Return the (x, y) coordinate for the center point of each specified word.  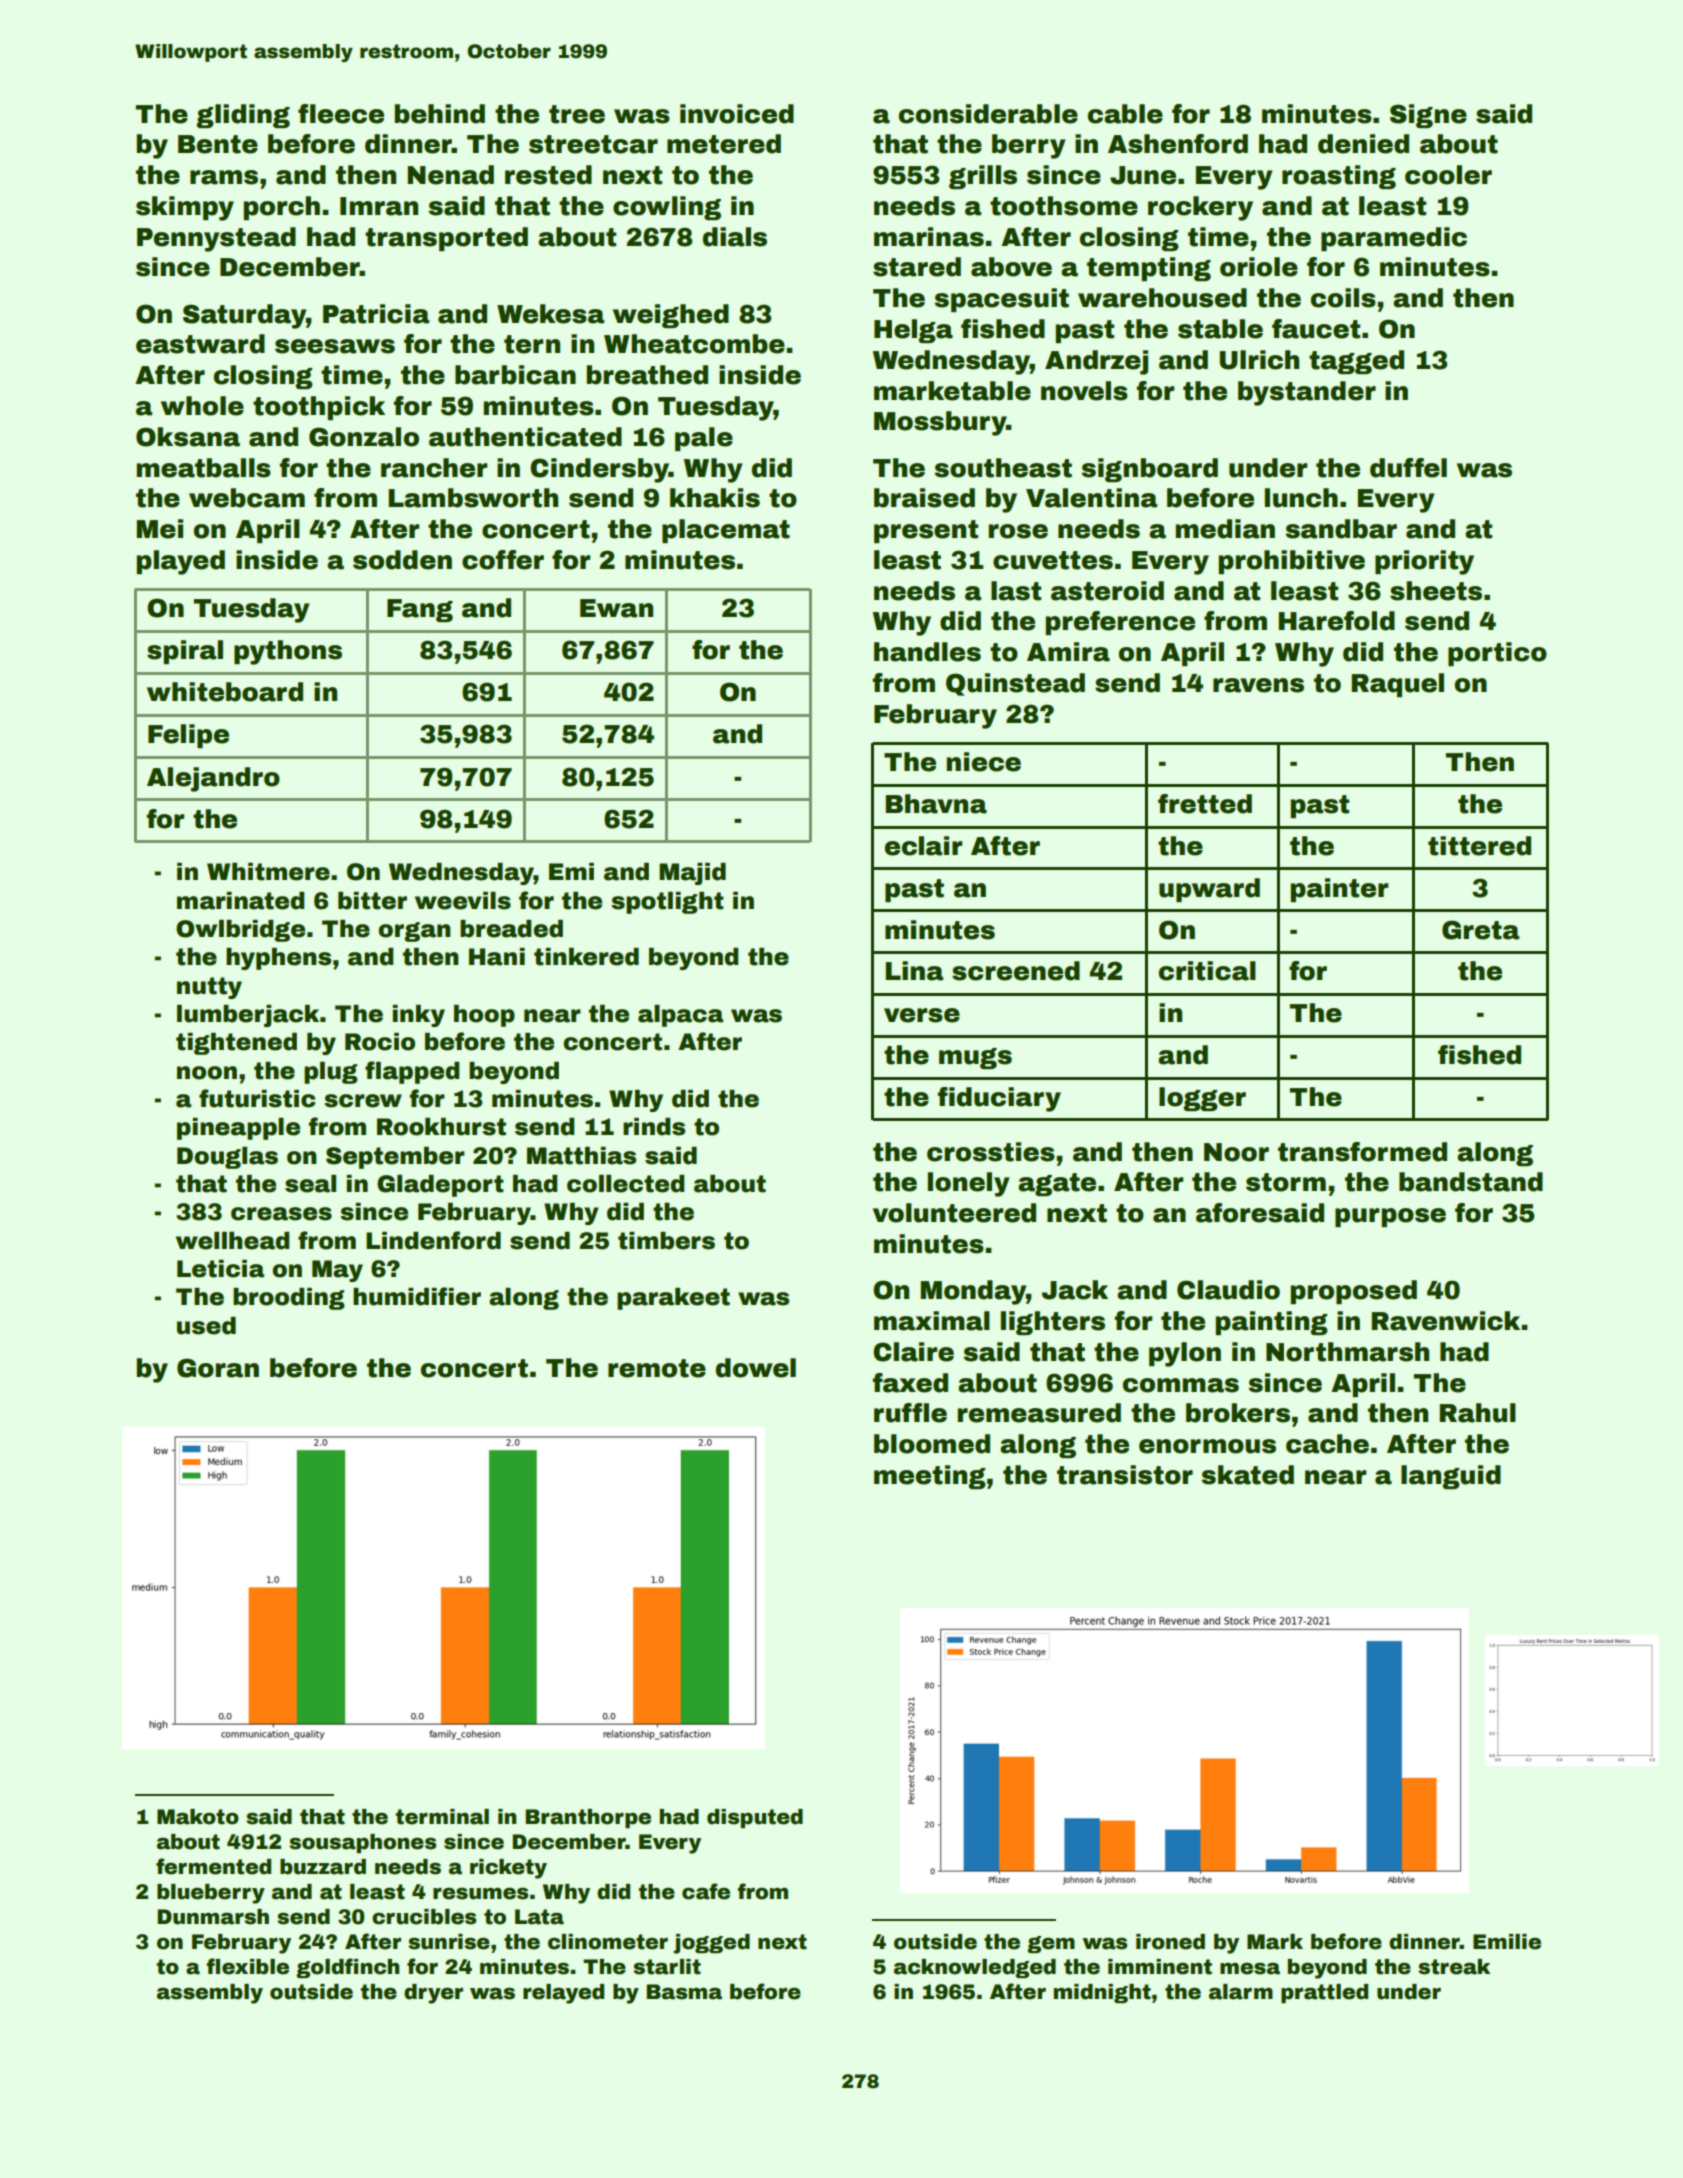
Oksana (188, 437)
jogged (711, 1944)
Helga (913, 331)
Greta (1480, 930)
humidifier (417, 1296)
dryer (433, 1994)
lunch (1301, 498)
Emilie (1507, 1942)
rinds (654, 1127)
